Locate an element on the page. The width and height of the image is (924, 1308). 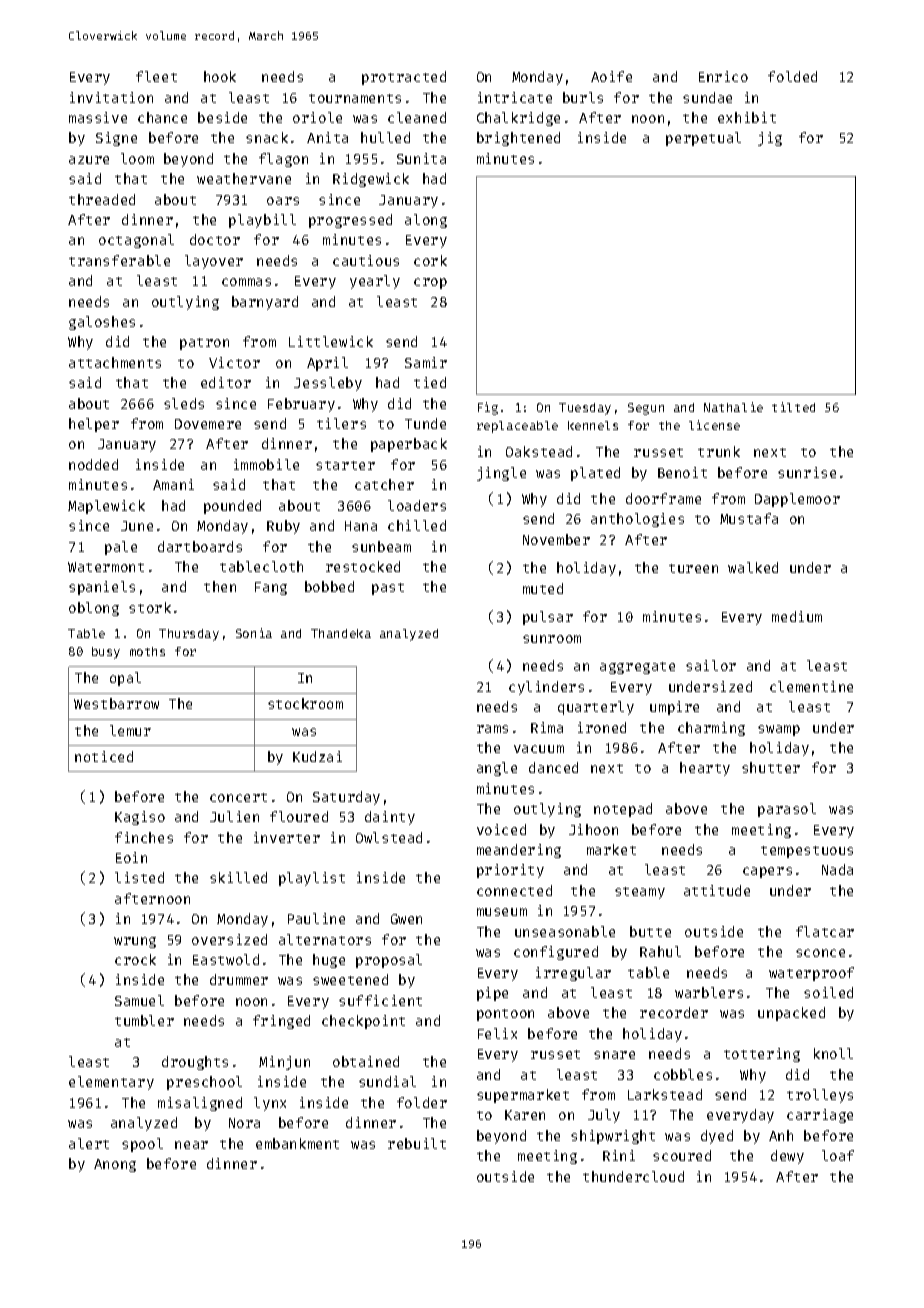
stockroom is located at coordinates (305, 703).
